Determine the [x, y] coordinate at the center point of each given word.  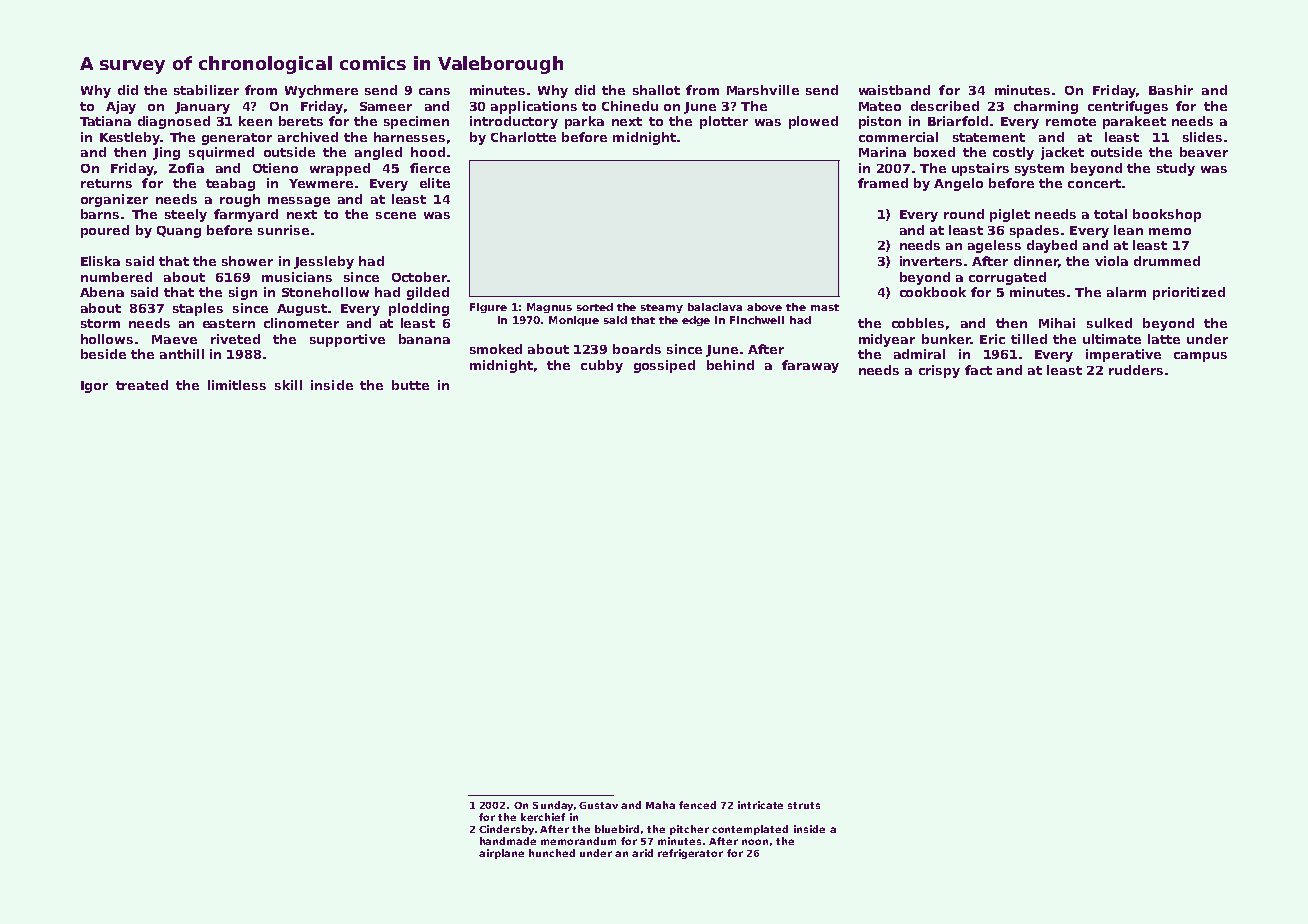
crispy [939, 371]
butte [410, 385]
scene [396, 215]
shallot [656, 90]
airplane [501, 854]
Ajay [121, 107]
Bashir [1171, 90]
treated [142, 385]
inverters [931, 261]
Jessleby [324, 262]
